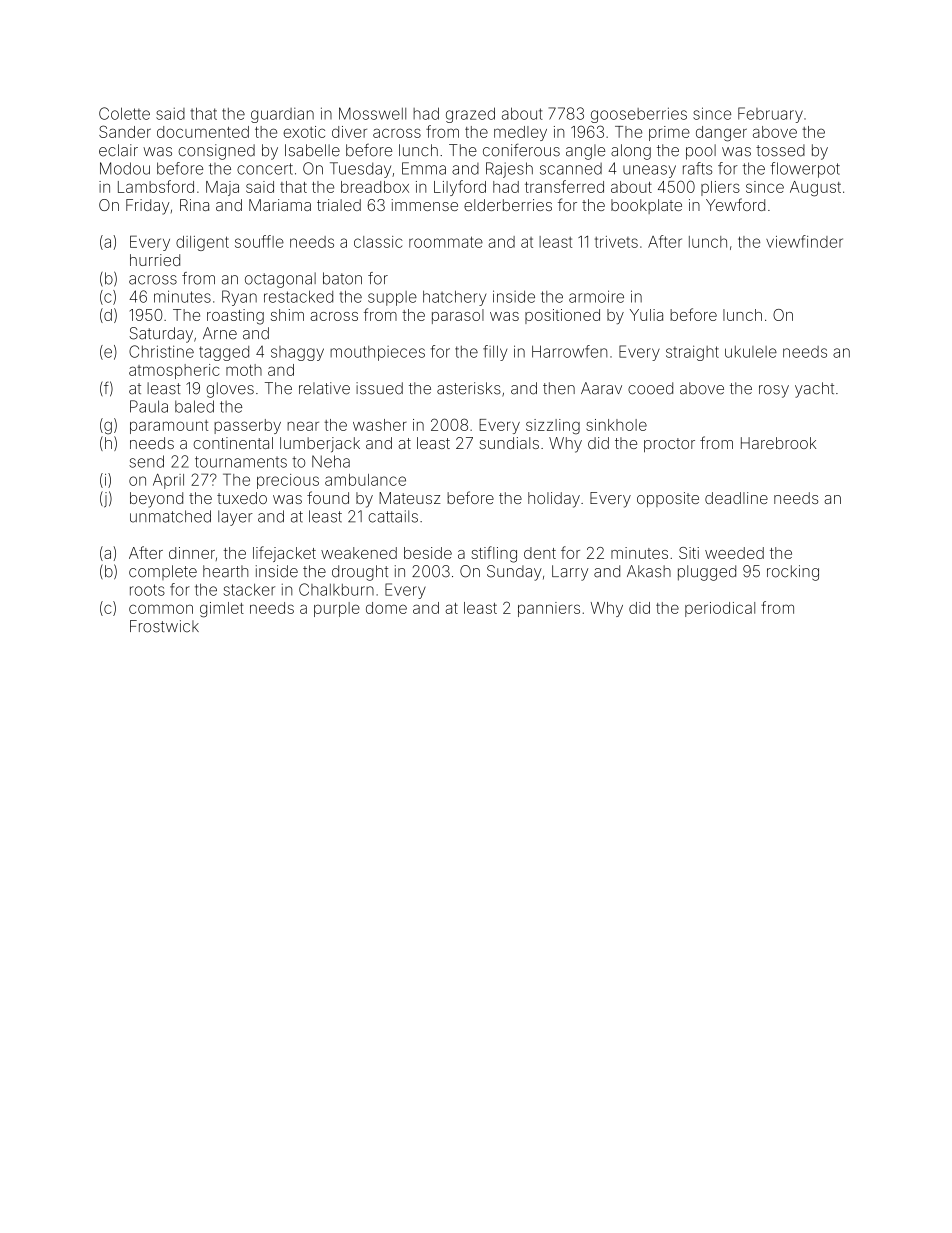 This screenshot has height=1233, width=952. I want to click on grazed, so click(470, 115).
